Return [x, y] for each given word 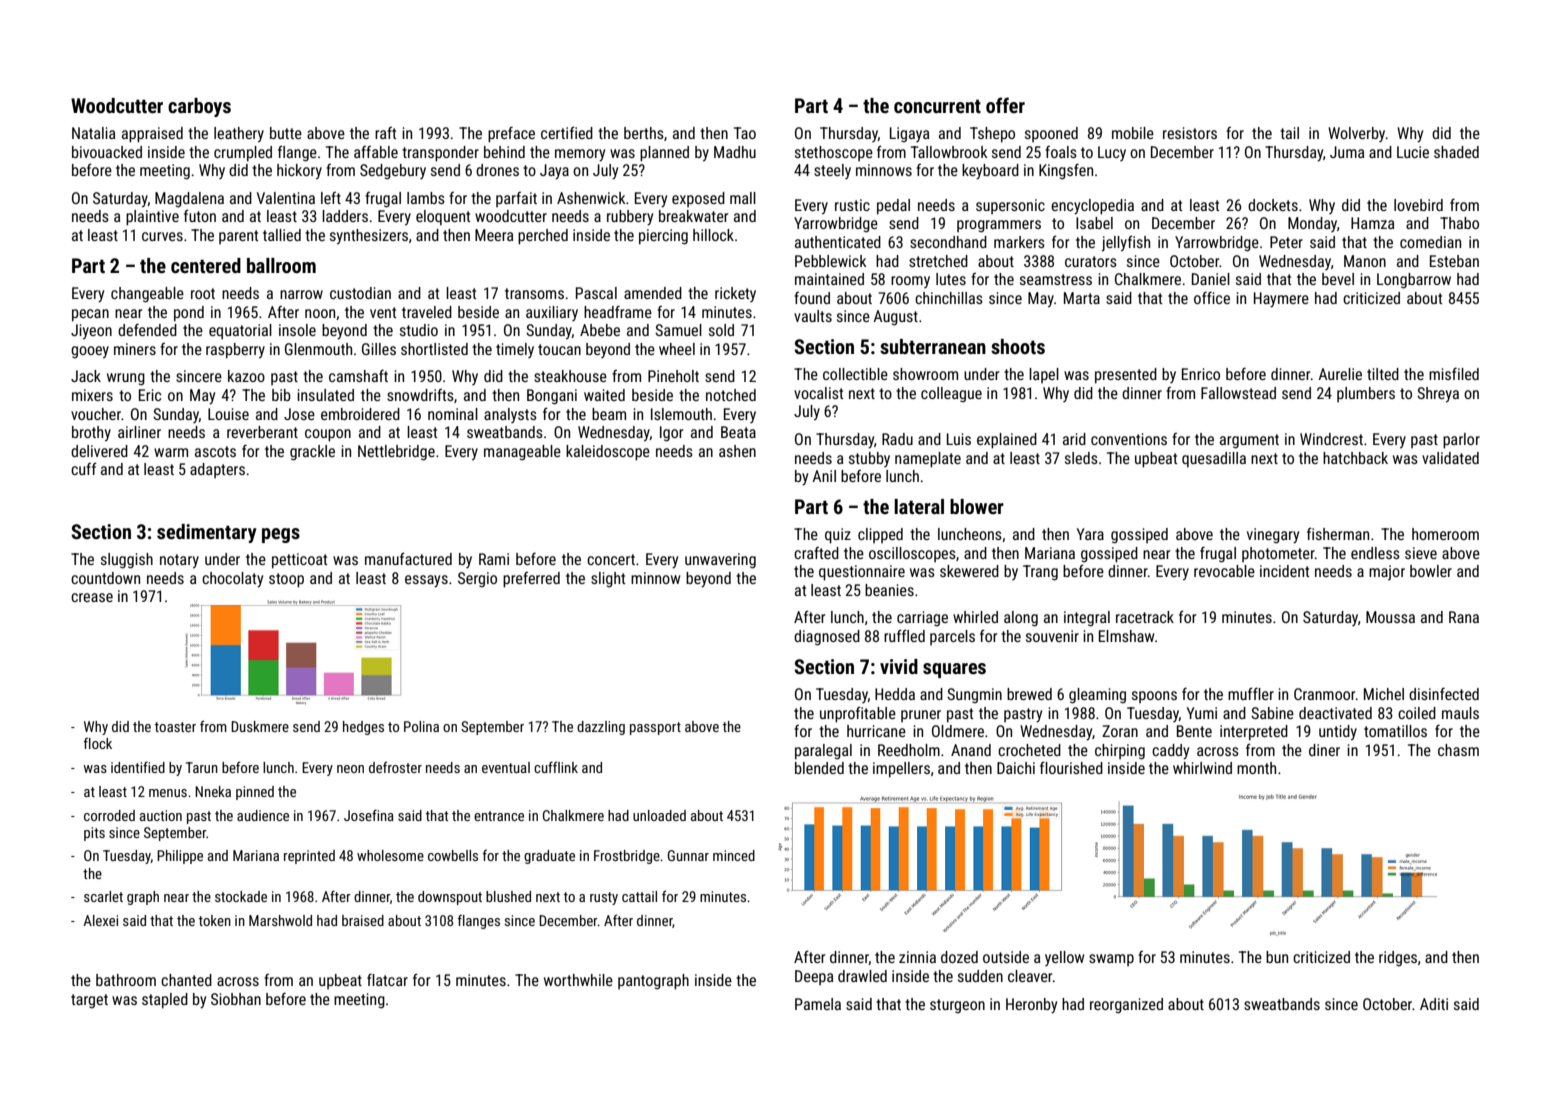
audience [263, 815]
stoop [286, 580]
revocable [1224, 571]
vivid [899, 666]
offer [1005, 105]
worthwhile [578, 980]
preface [511, 134]
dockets [1273, 205]
